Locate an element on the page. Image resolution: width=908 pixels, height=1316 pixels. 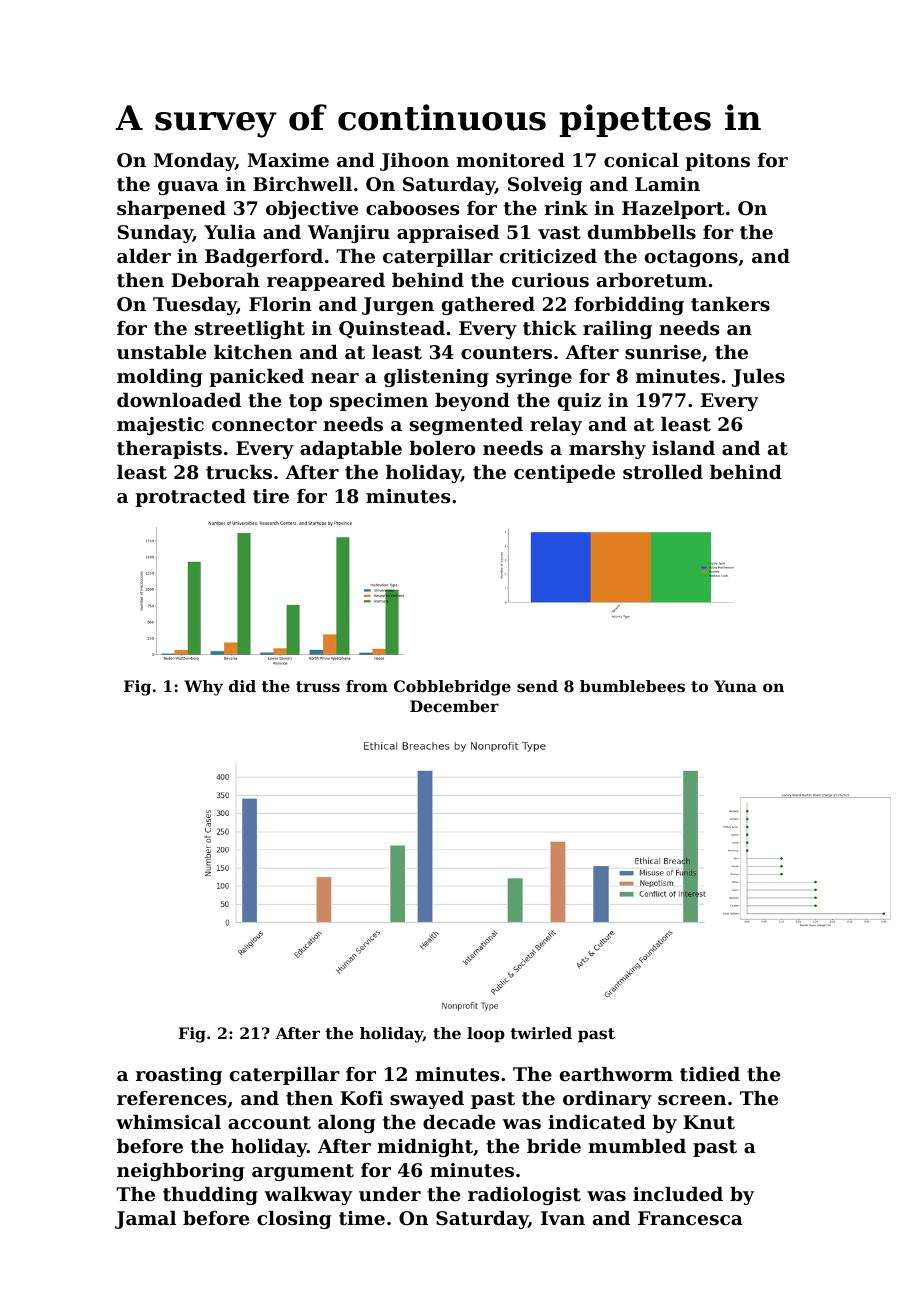
Maxime is located at coordinates (288, 160).
